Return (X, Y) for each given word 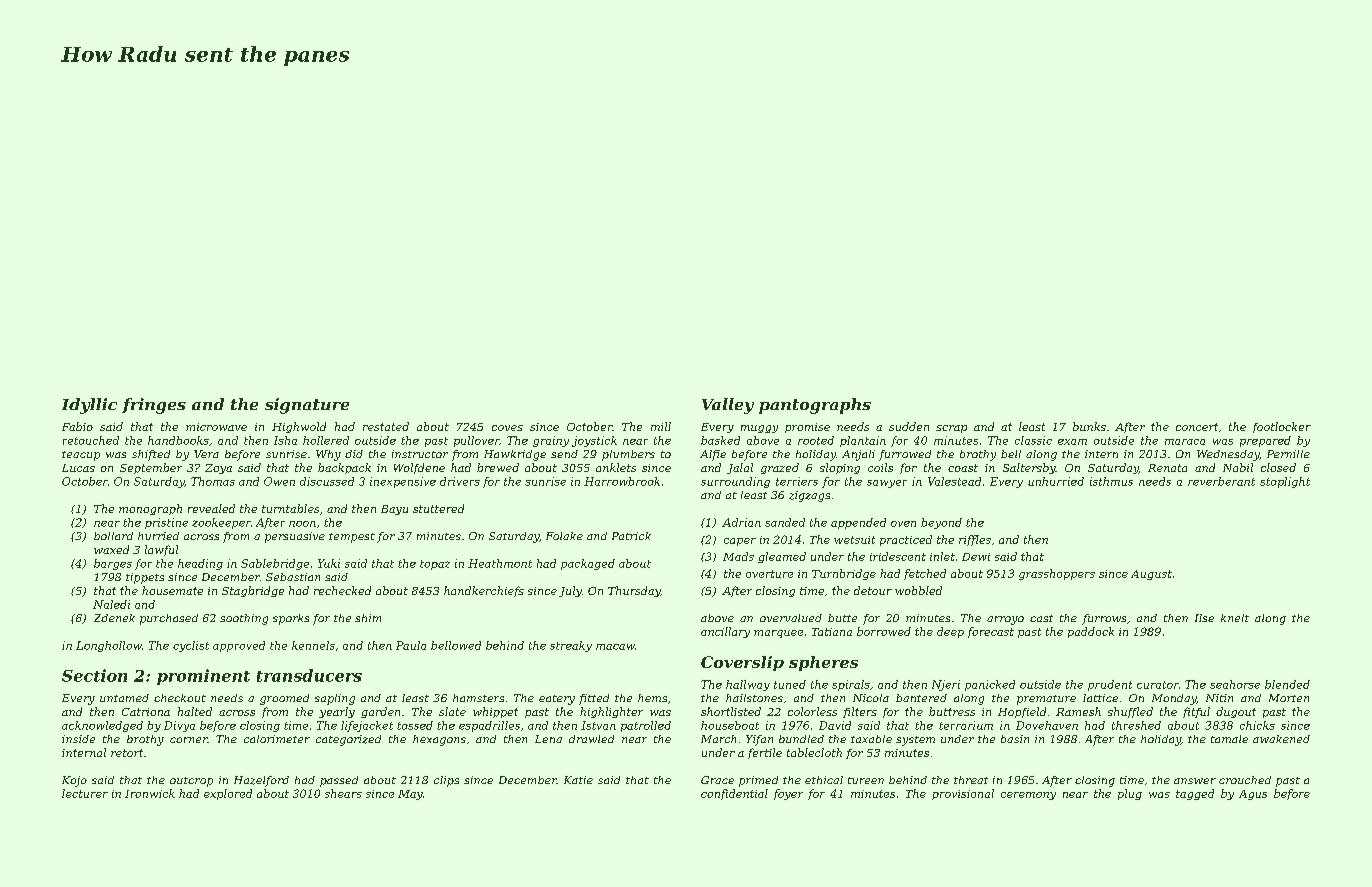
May (410, 795)
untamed (124, 698)
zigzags (809, 496)
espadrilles (489, 726)
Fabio (77, 426)
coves (507, 428)
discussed (327, 481)
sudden (909, 426)
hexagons (439, 740)
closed (1278, 467)
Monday (1174, 699)
